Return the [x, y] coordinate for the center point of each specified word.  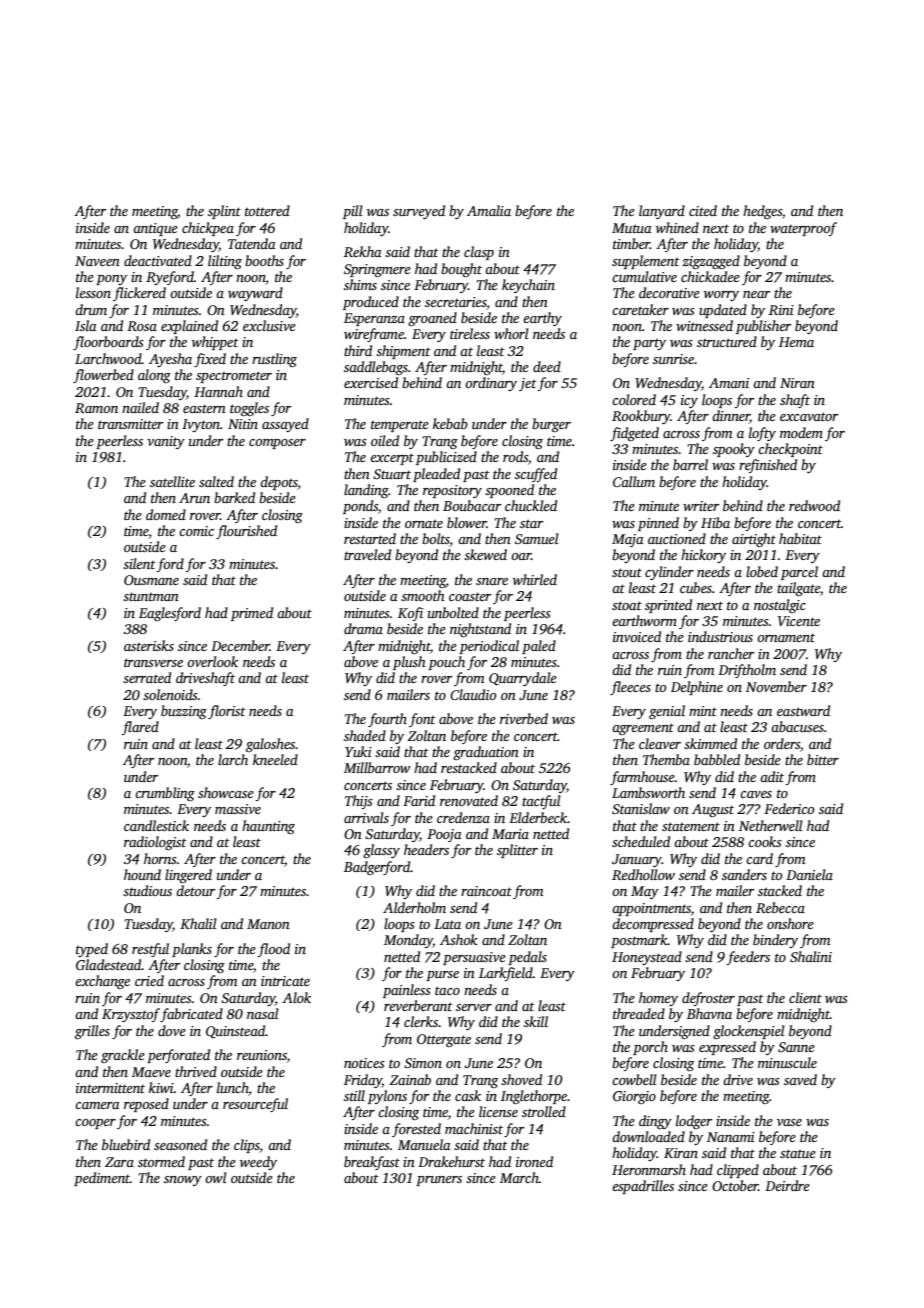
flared [140, 728]
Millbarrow [377, 767]
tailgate [798, 589]
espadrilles [643, 1187]
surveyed [419, 212]
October [735, 1185]
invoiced [637, 636]
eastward [803, 710]
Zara [119, 1162]
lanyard [662, 212]
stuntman [151, 596]
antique [155, 229]
